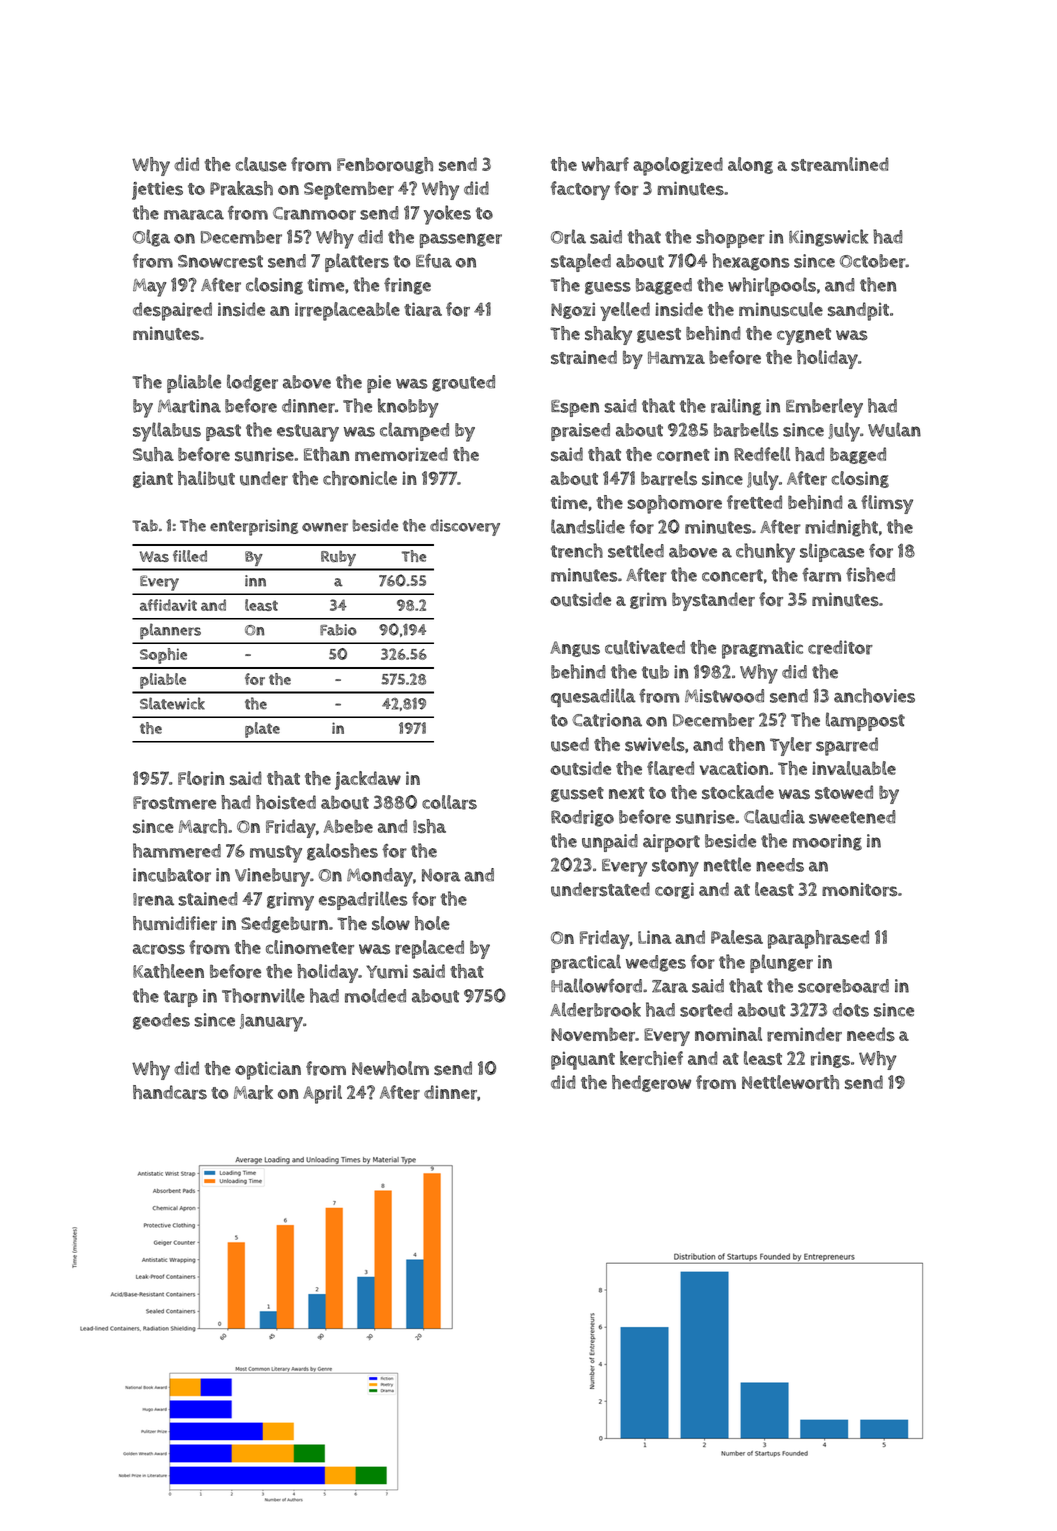 The image size is (1057, 1531). Describe the element at coordinates (201, 778) in the document. I see `Florin` at that location.
